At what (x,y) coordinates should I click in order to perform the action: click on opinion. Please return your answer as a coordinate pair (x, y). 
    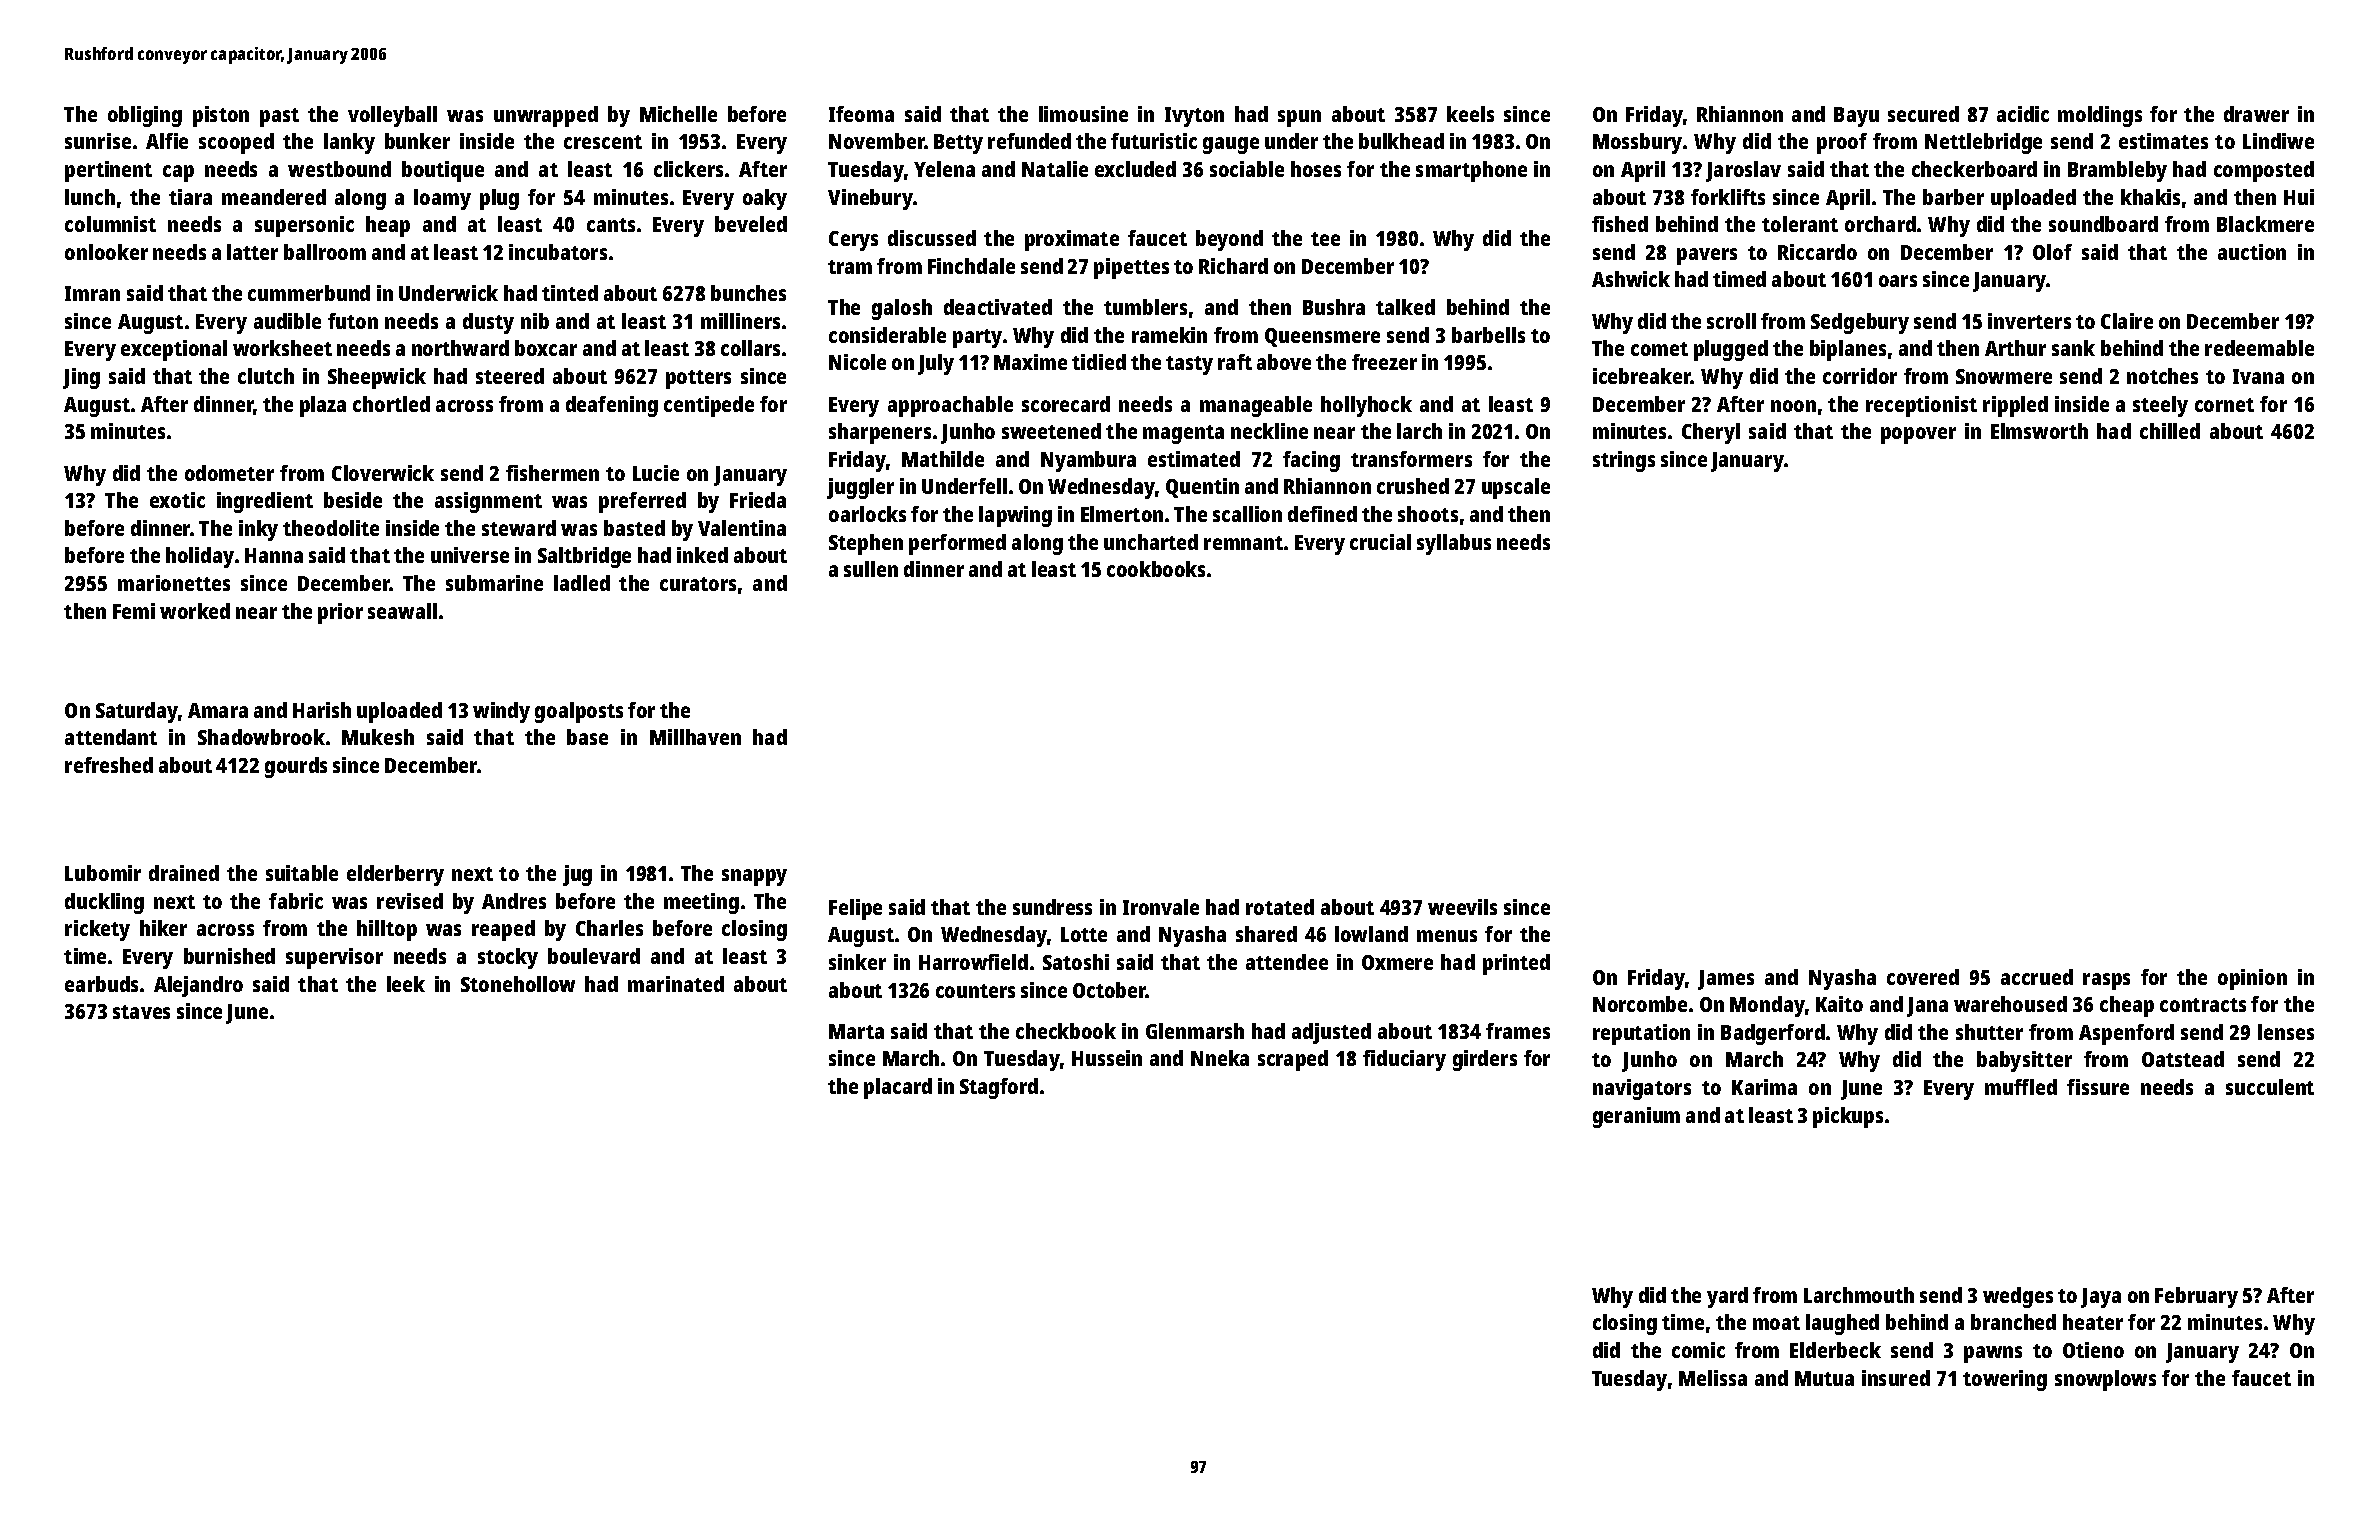
    Looking at the image, I should click on (2252, 979).
